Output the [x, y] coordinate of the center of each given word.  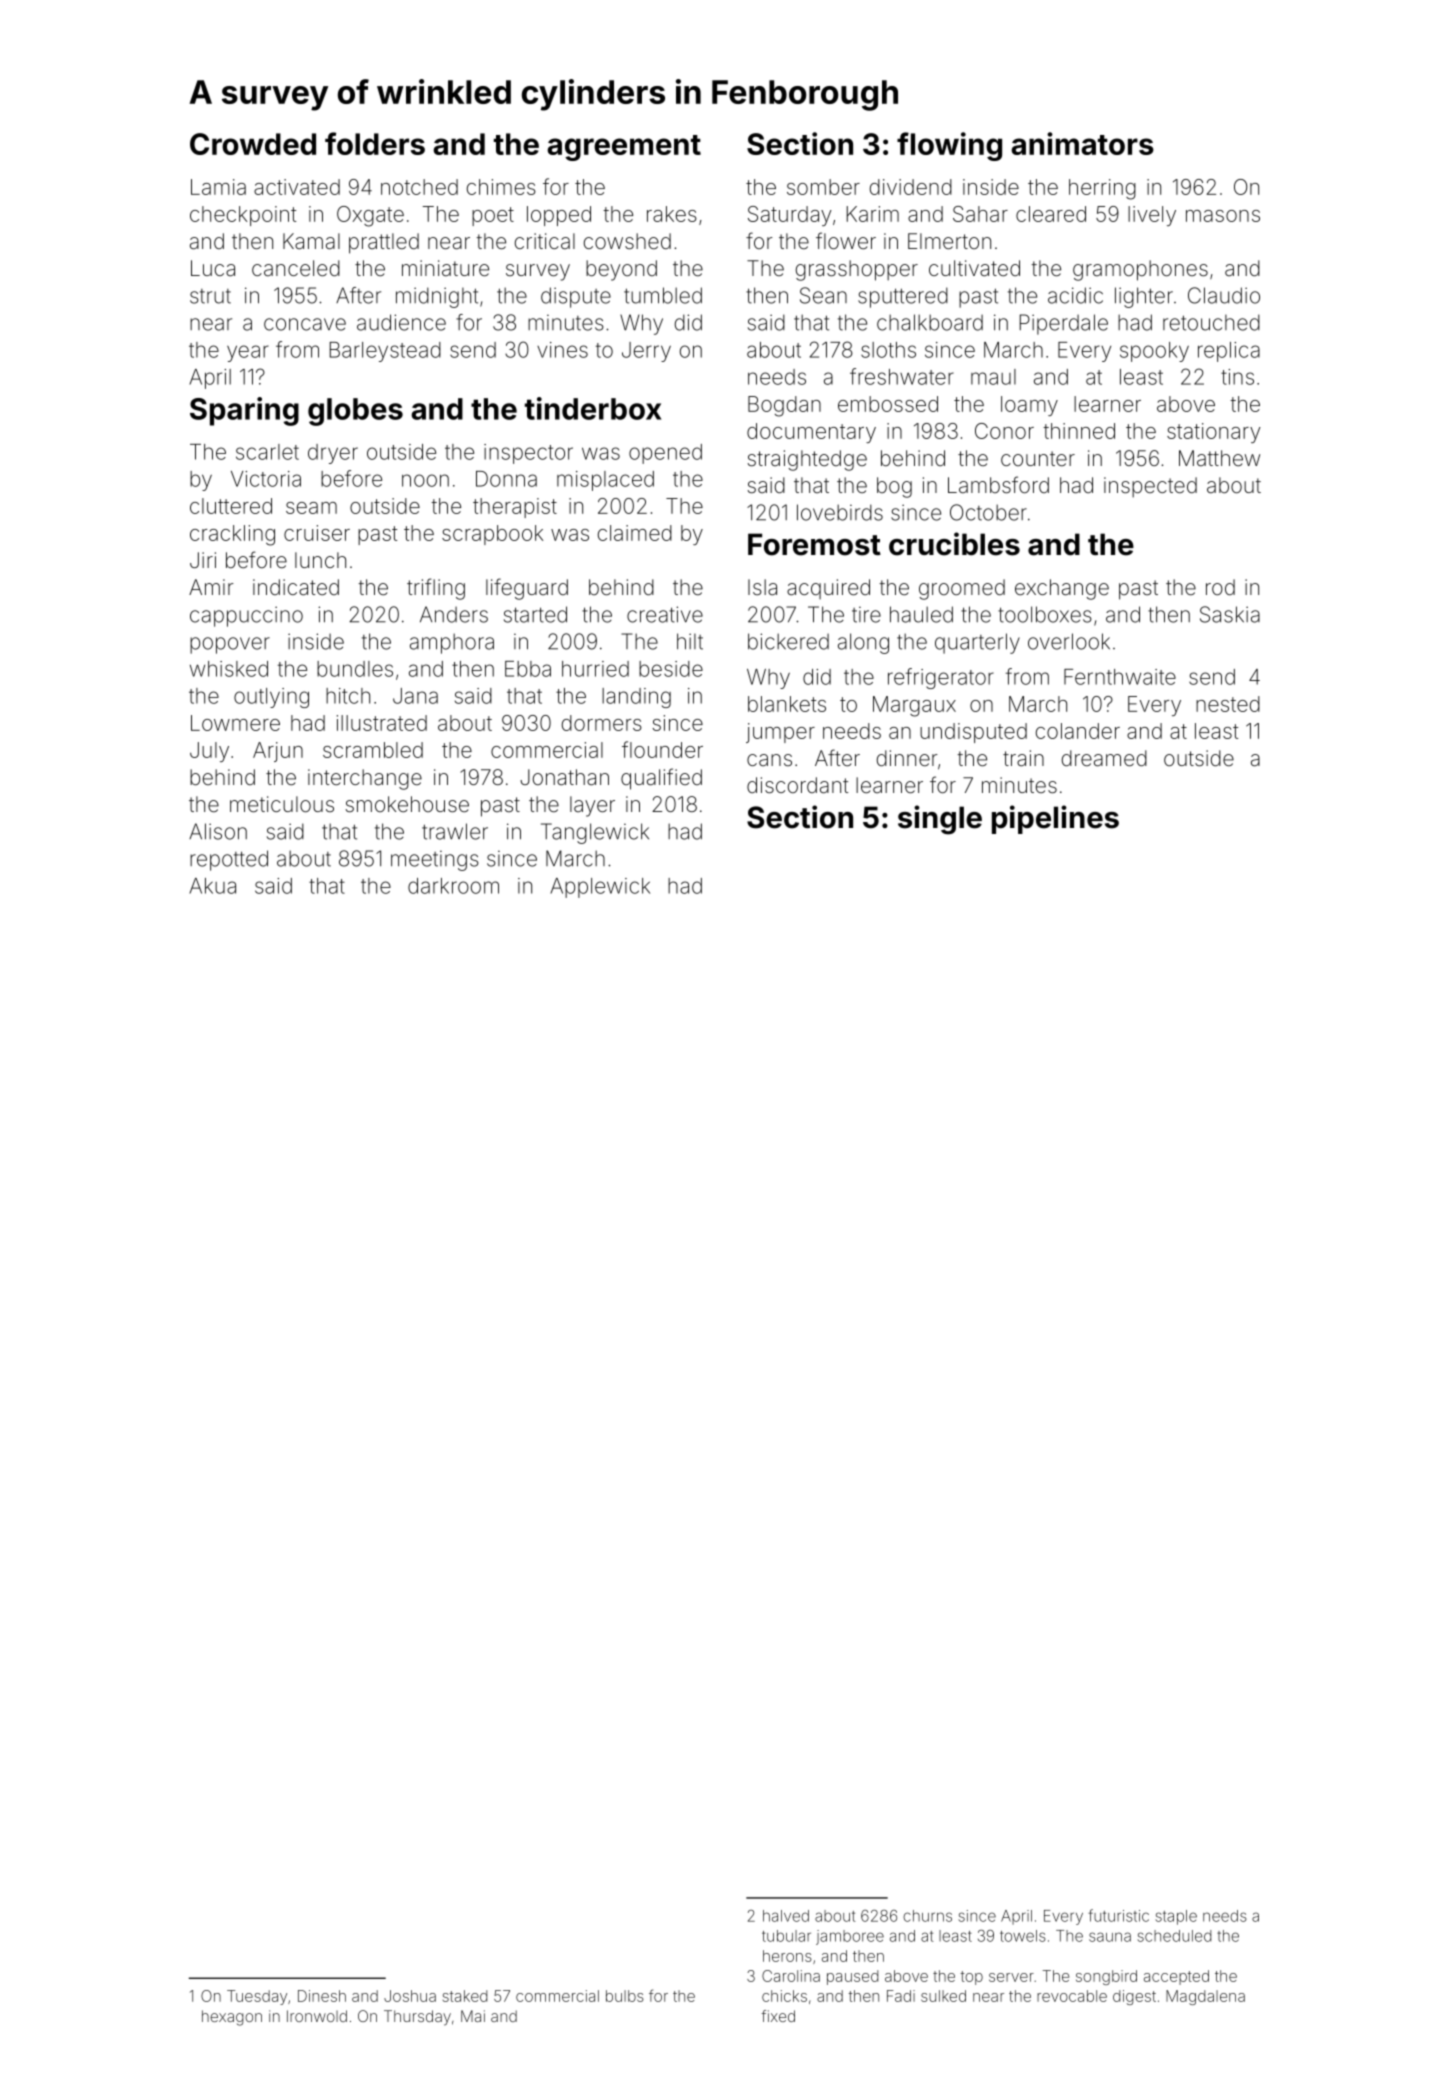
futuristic [1118, 1915]
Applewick [600, 888]
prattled [384, 243]
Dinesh [322, 1996]
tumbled [663, 295]
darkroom [453, 886]
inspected [1150, 487]
